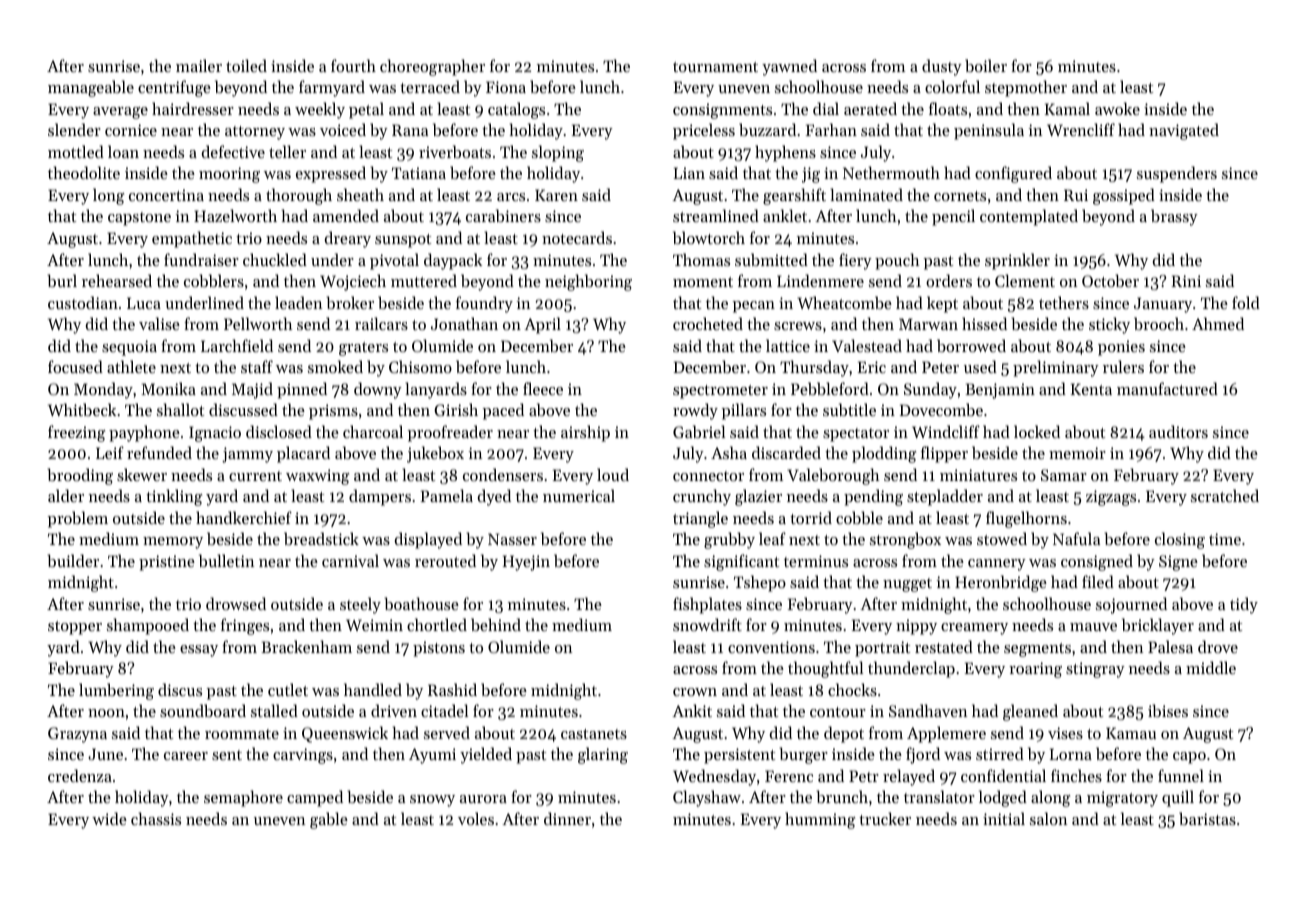 This page has height=924, width=1308. Describe the element at coordinates (1225, 539) in the page. I see `time` at that location.
